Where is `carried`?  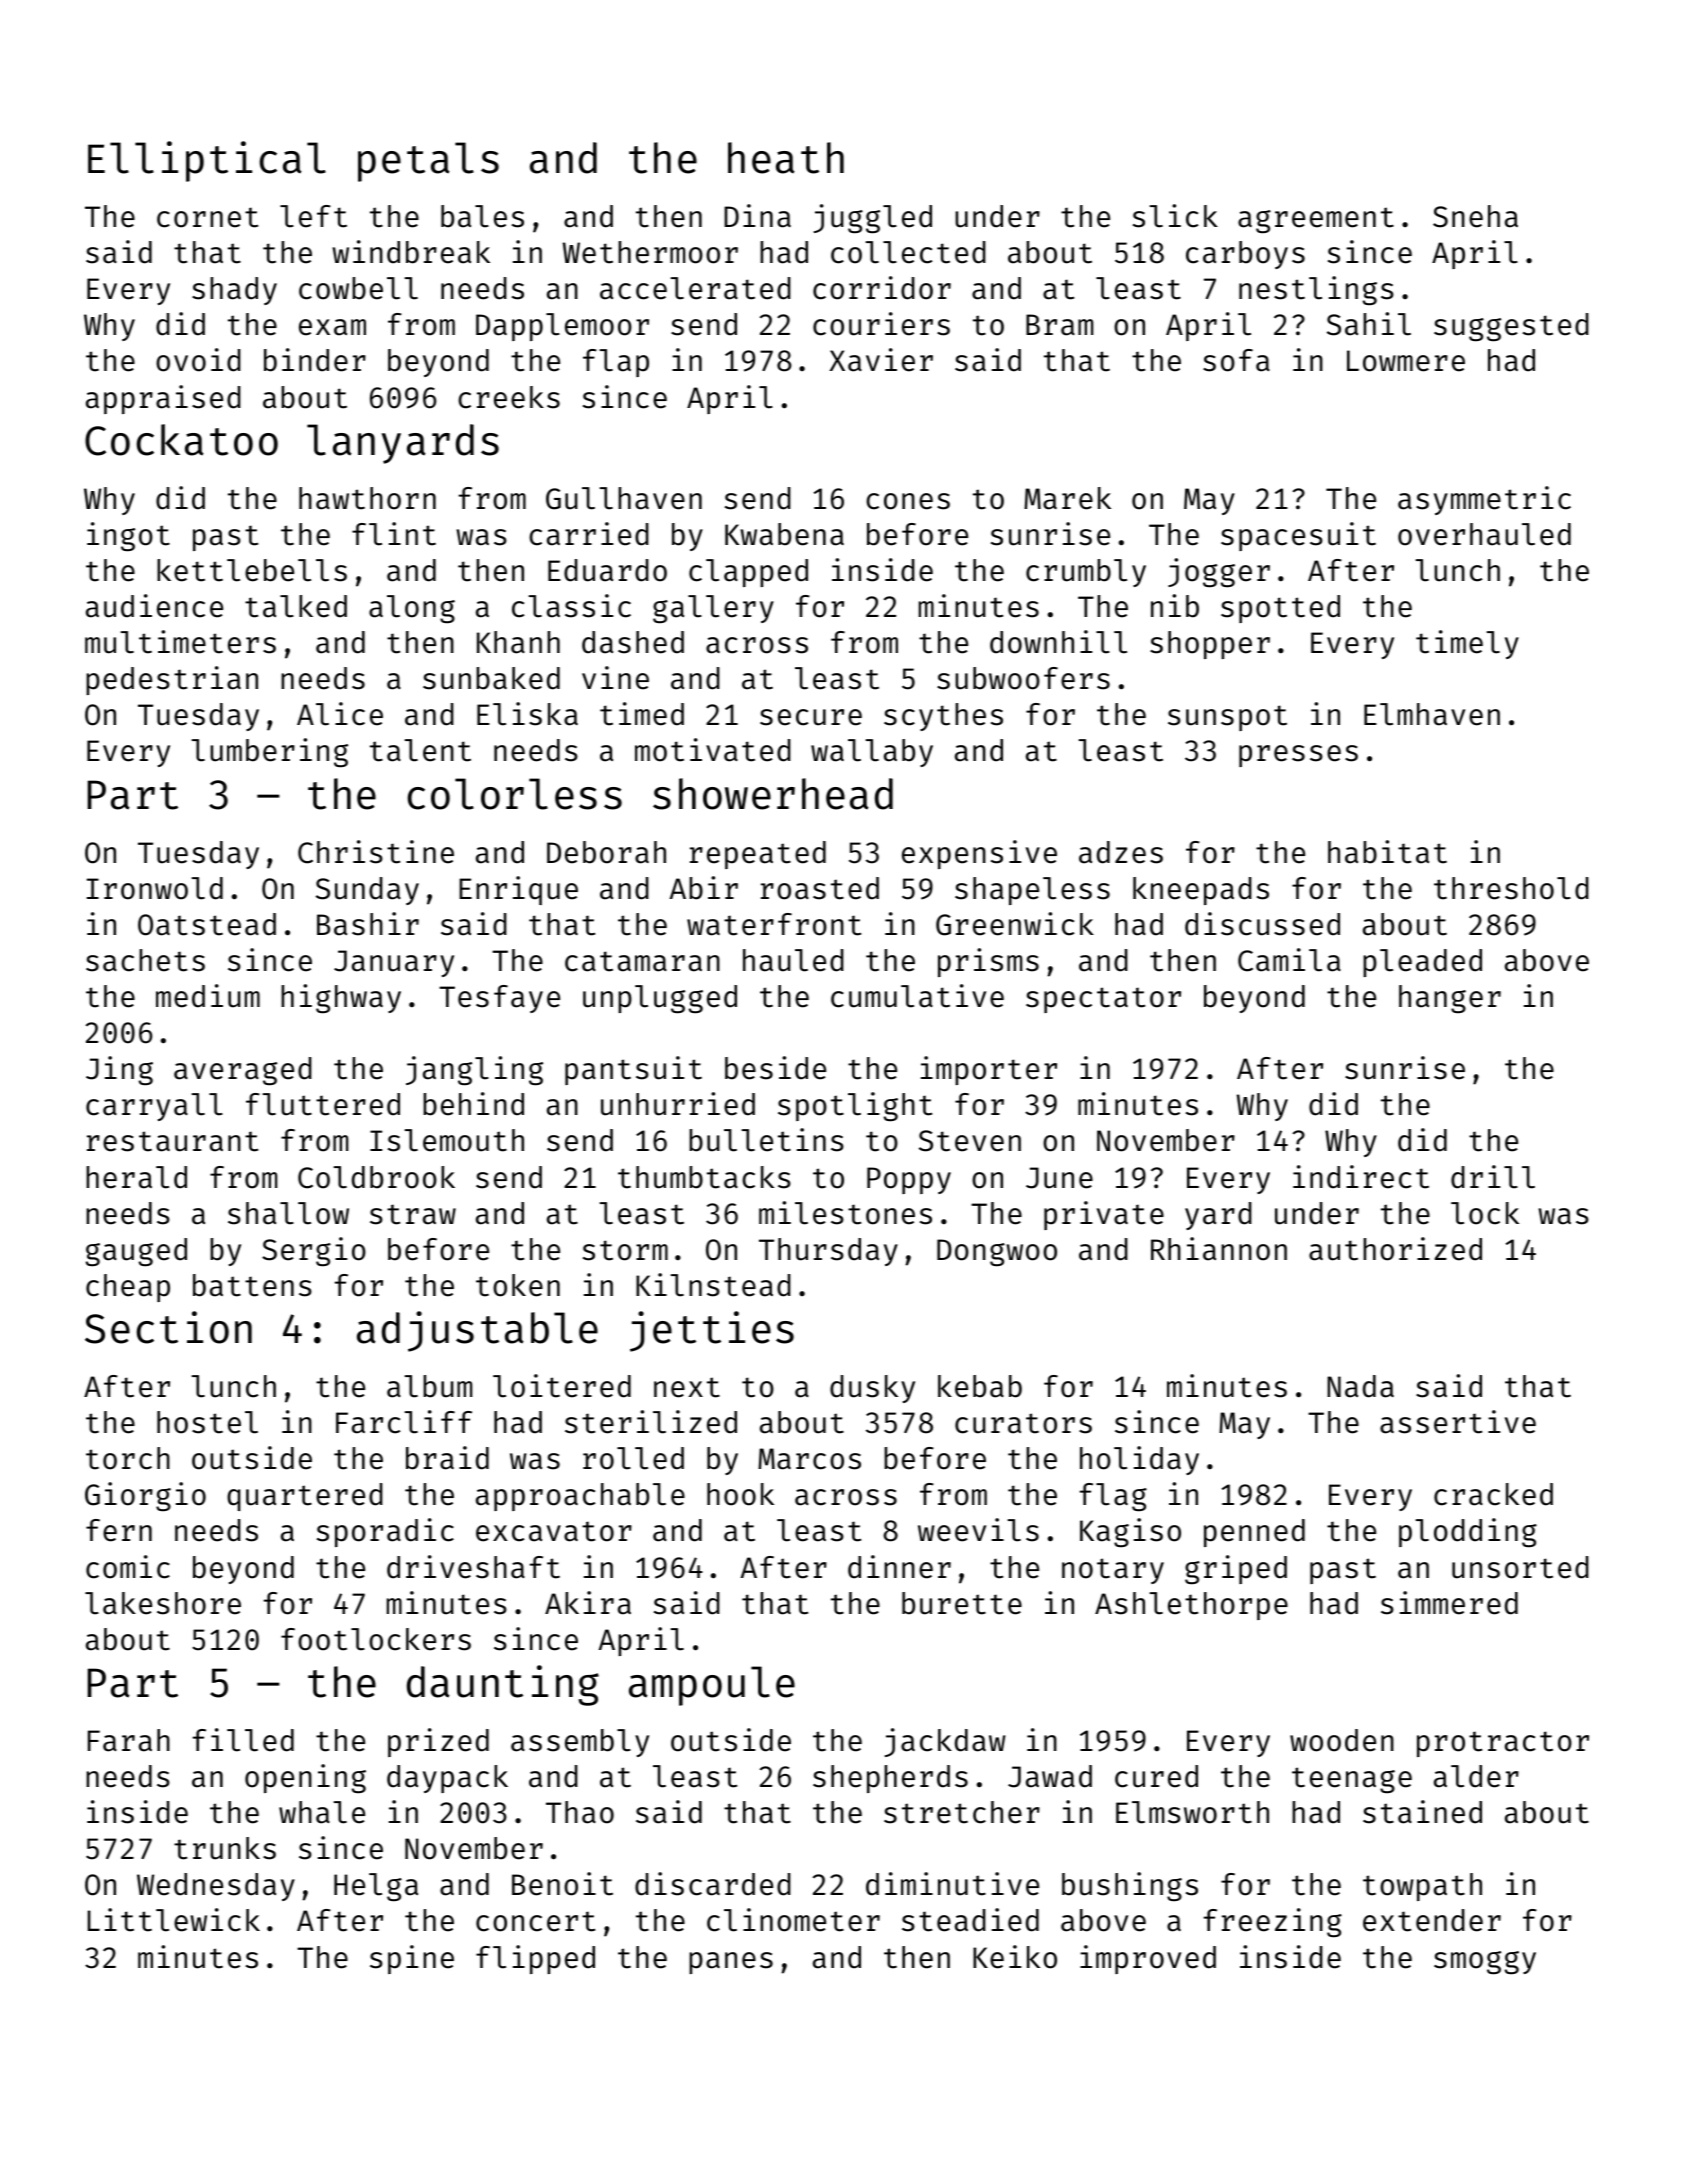
carried is located at coordinates (589, 534).
